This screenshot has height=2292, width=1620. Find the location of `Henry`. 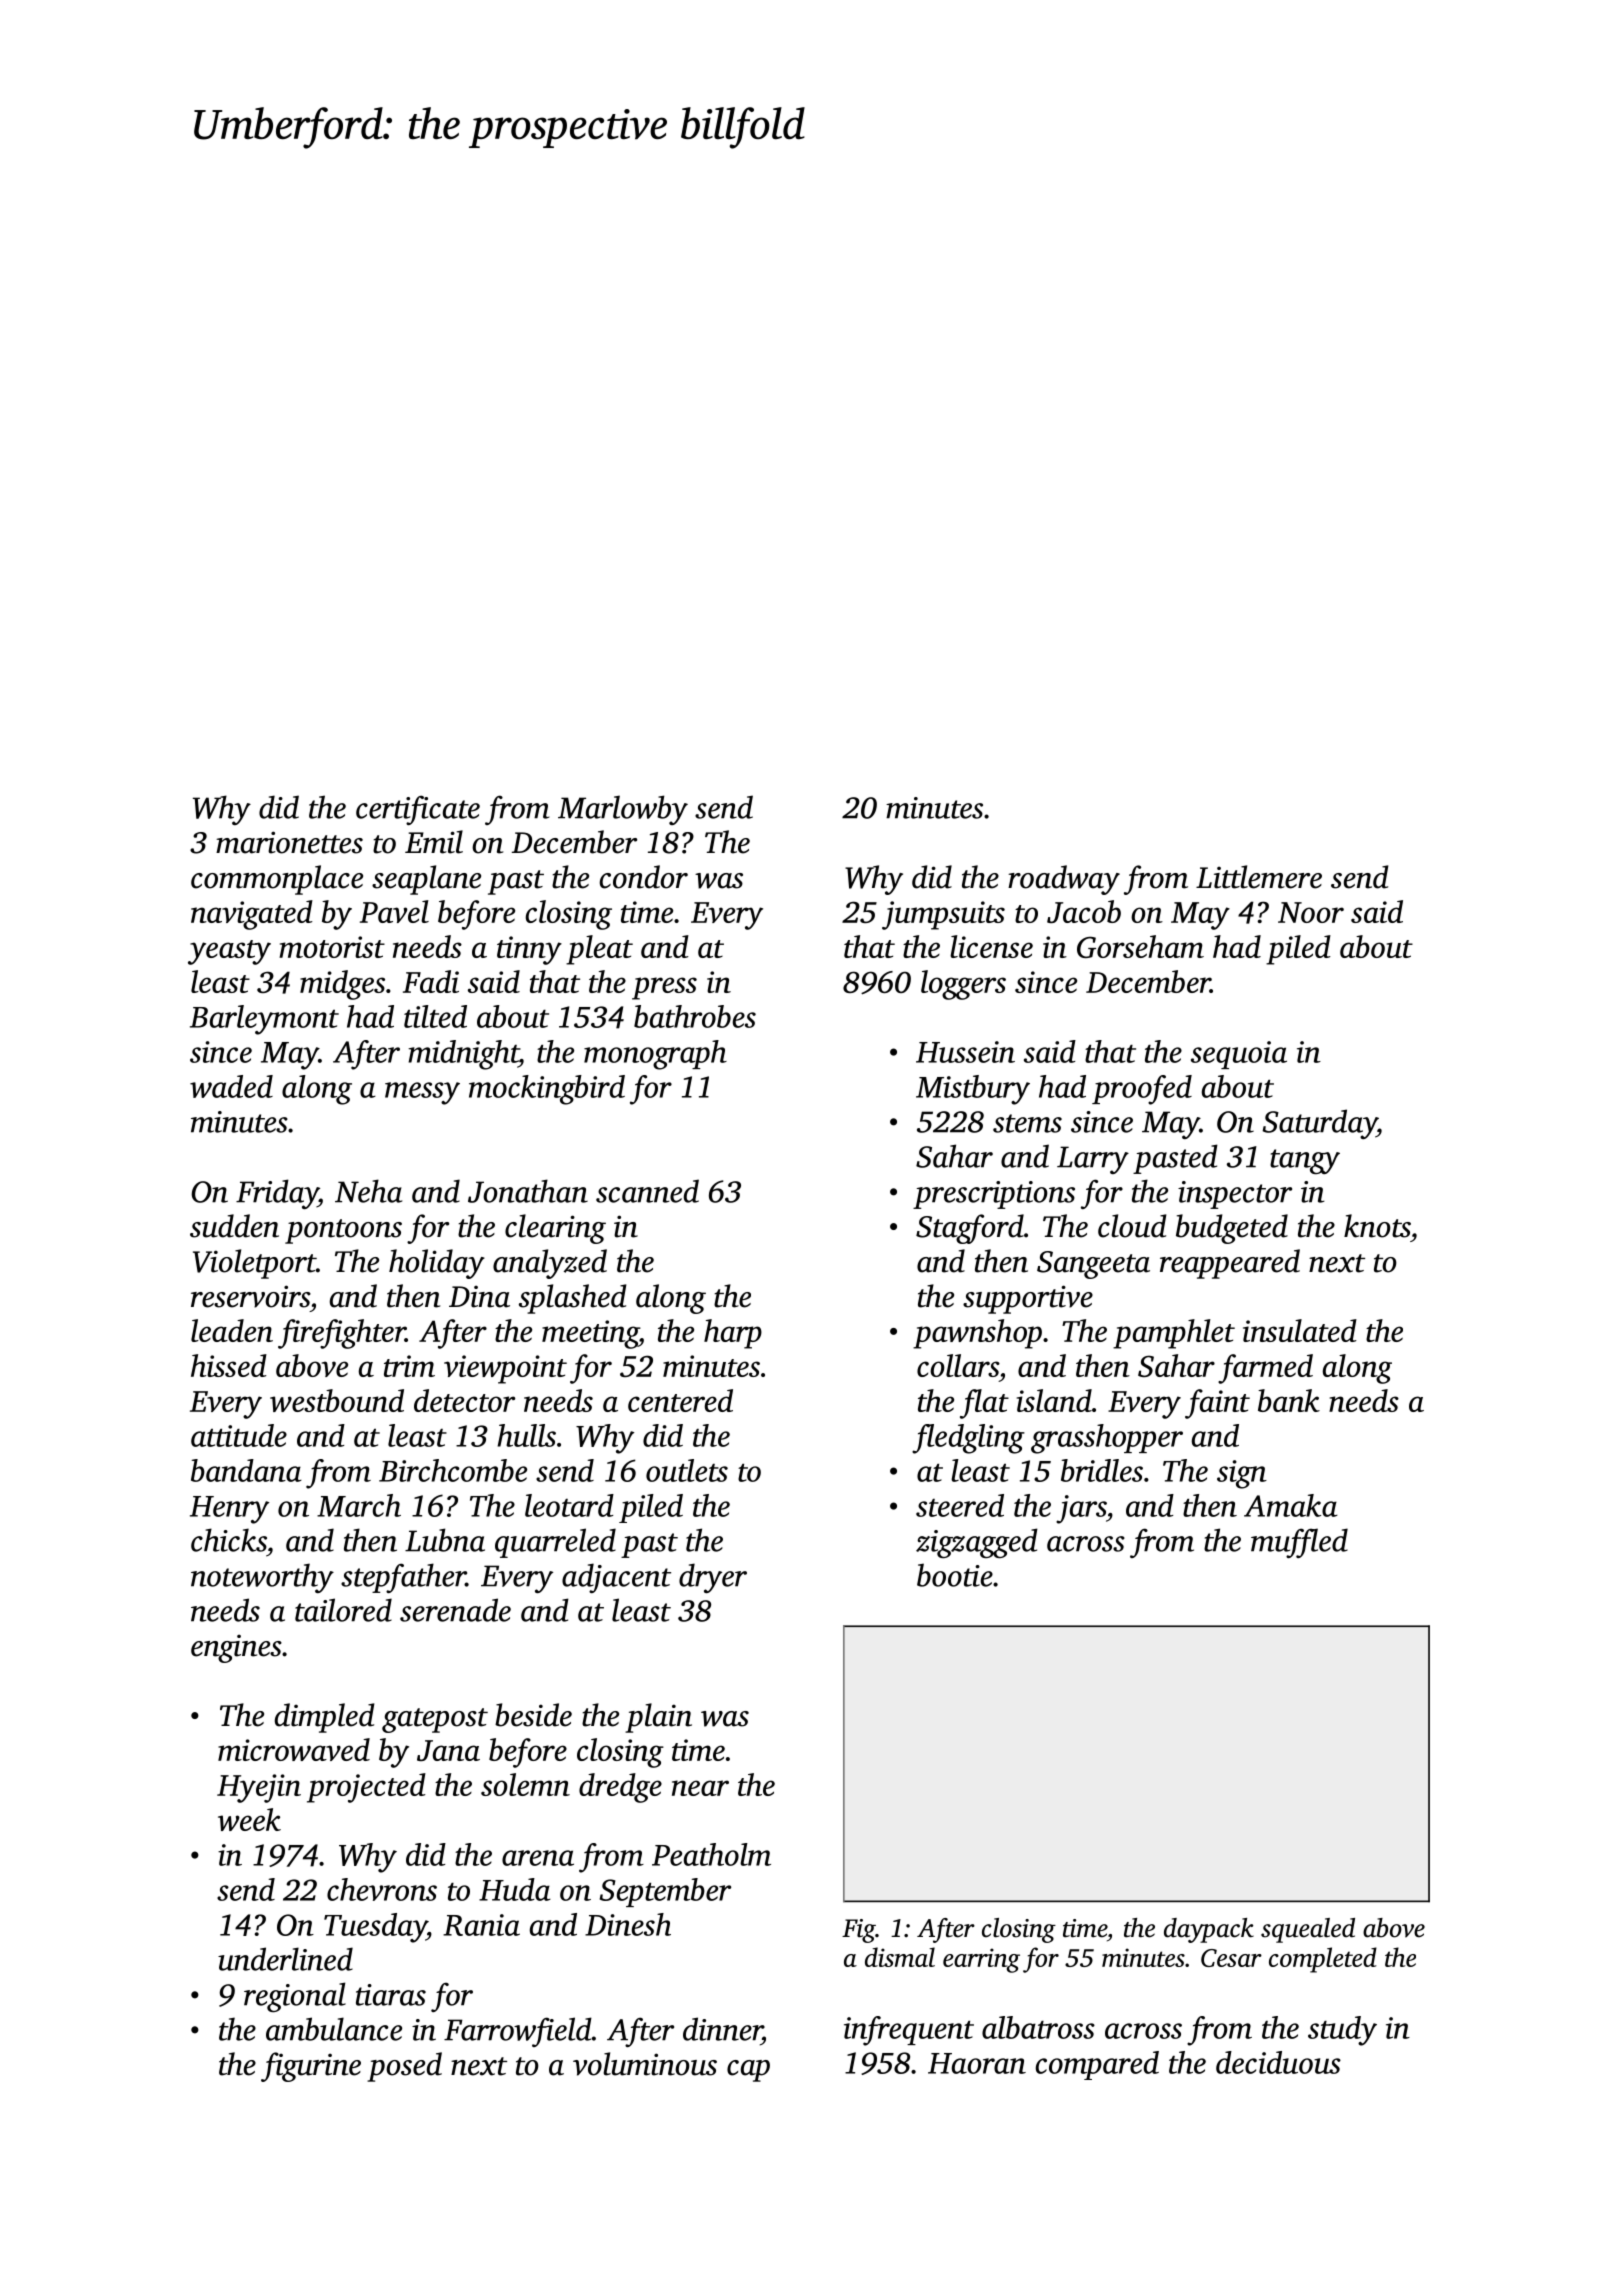

Henry is located at coordinates (229, 1510).
